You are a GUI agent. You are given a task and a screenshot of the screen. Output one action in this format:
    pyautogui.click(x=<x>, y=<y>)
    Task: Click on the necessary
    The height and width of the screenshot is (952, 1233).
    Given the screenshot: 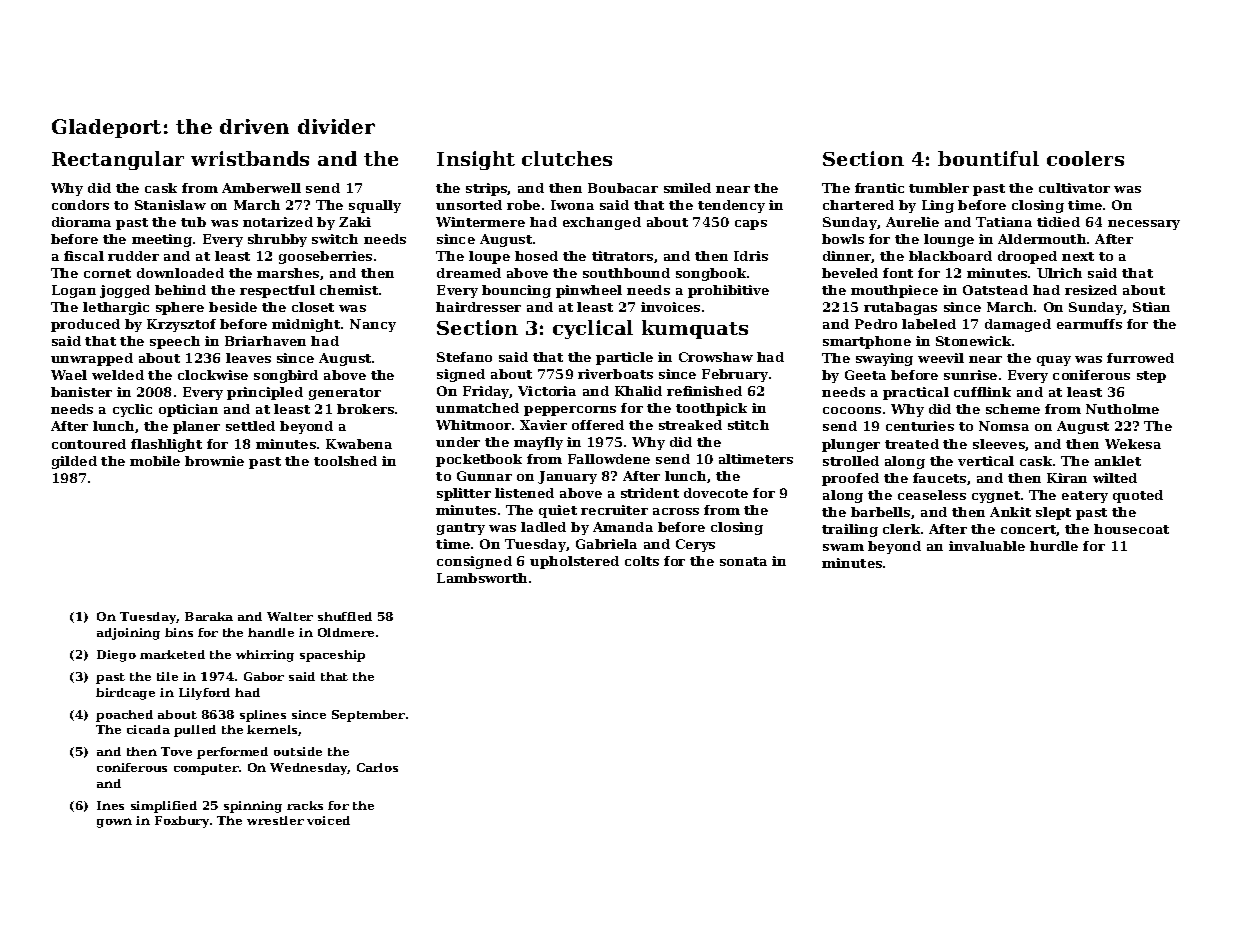 What is the action you would take?
    pyautogui.click(x=1144, y=225)
